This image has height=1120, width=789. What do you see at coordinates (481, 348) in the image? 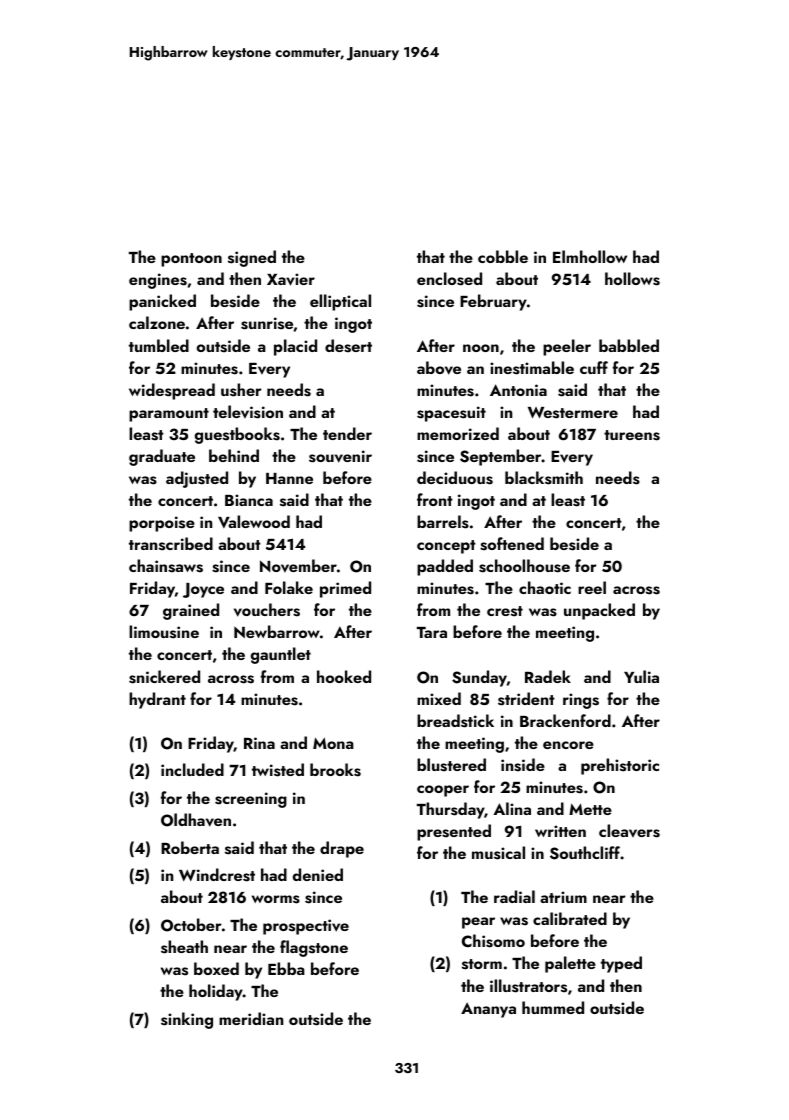
I see `noon` at bounding box center [481, 348].
